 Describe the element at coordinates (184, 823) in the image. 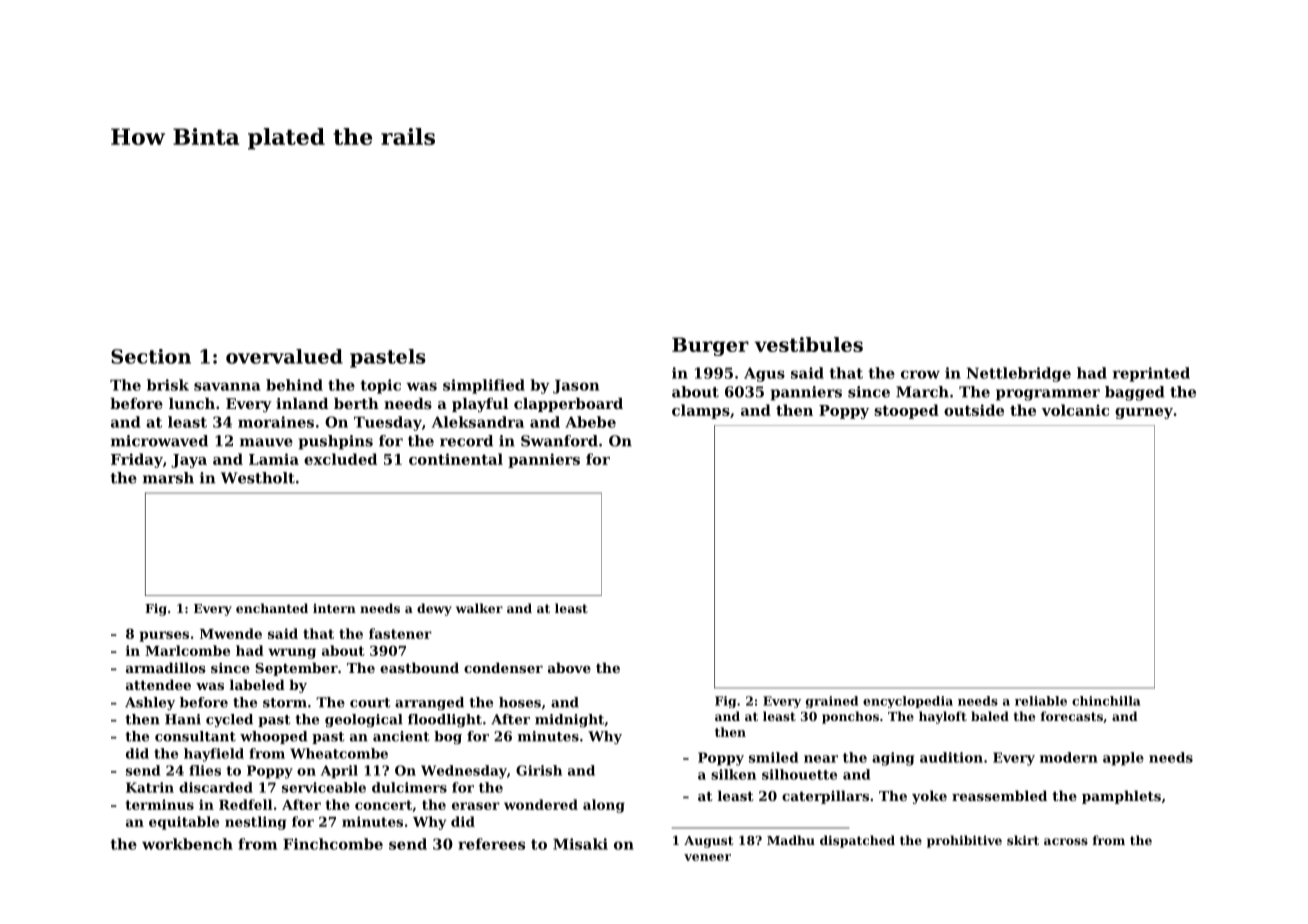

I see `equitable` at that location.
